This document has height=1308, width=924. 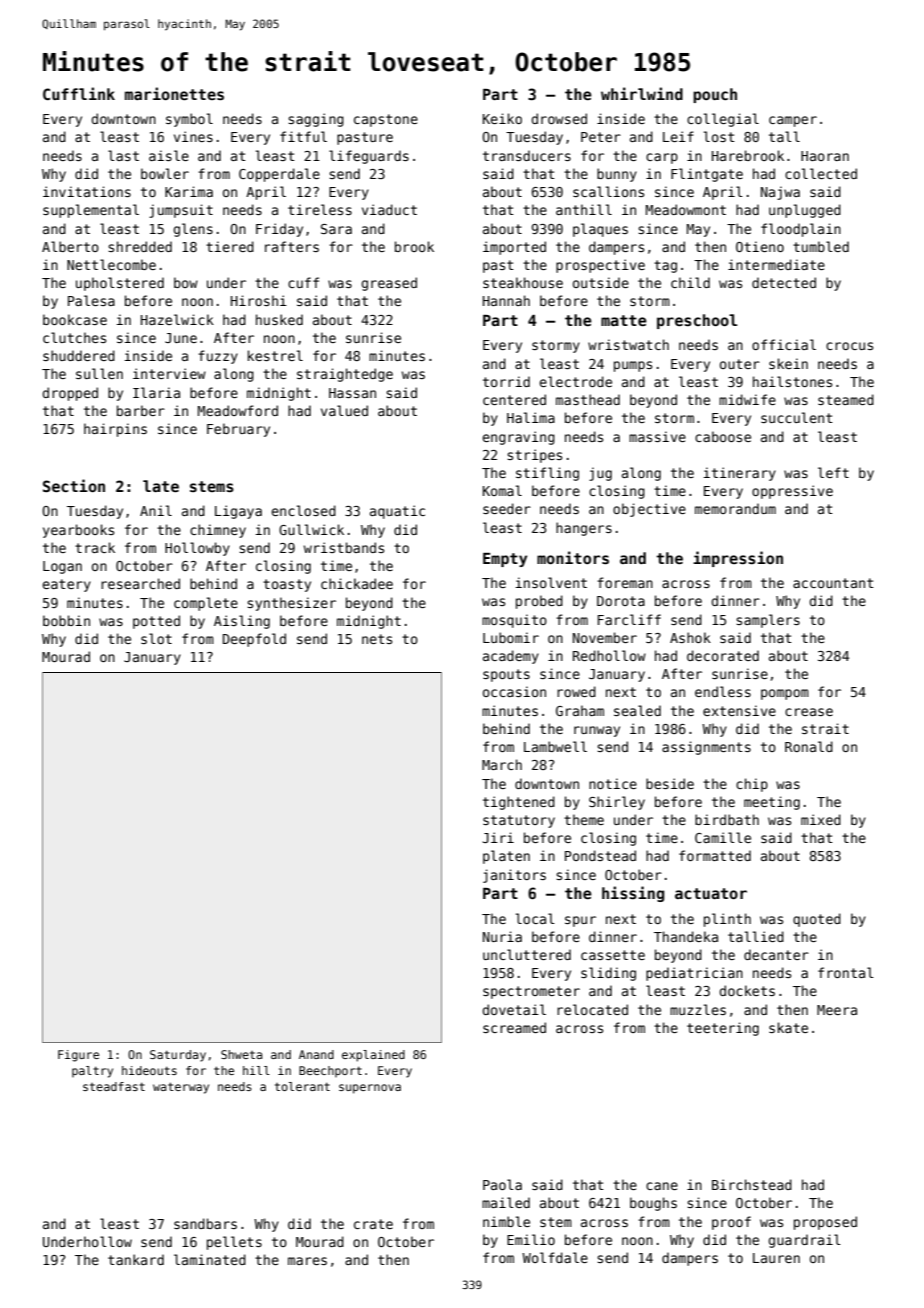 What do you see at coordinates (723, 1029) in the document?
I see `teetering` at bounding box center [723, 1029].
